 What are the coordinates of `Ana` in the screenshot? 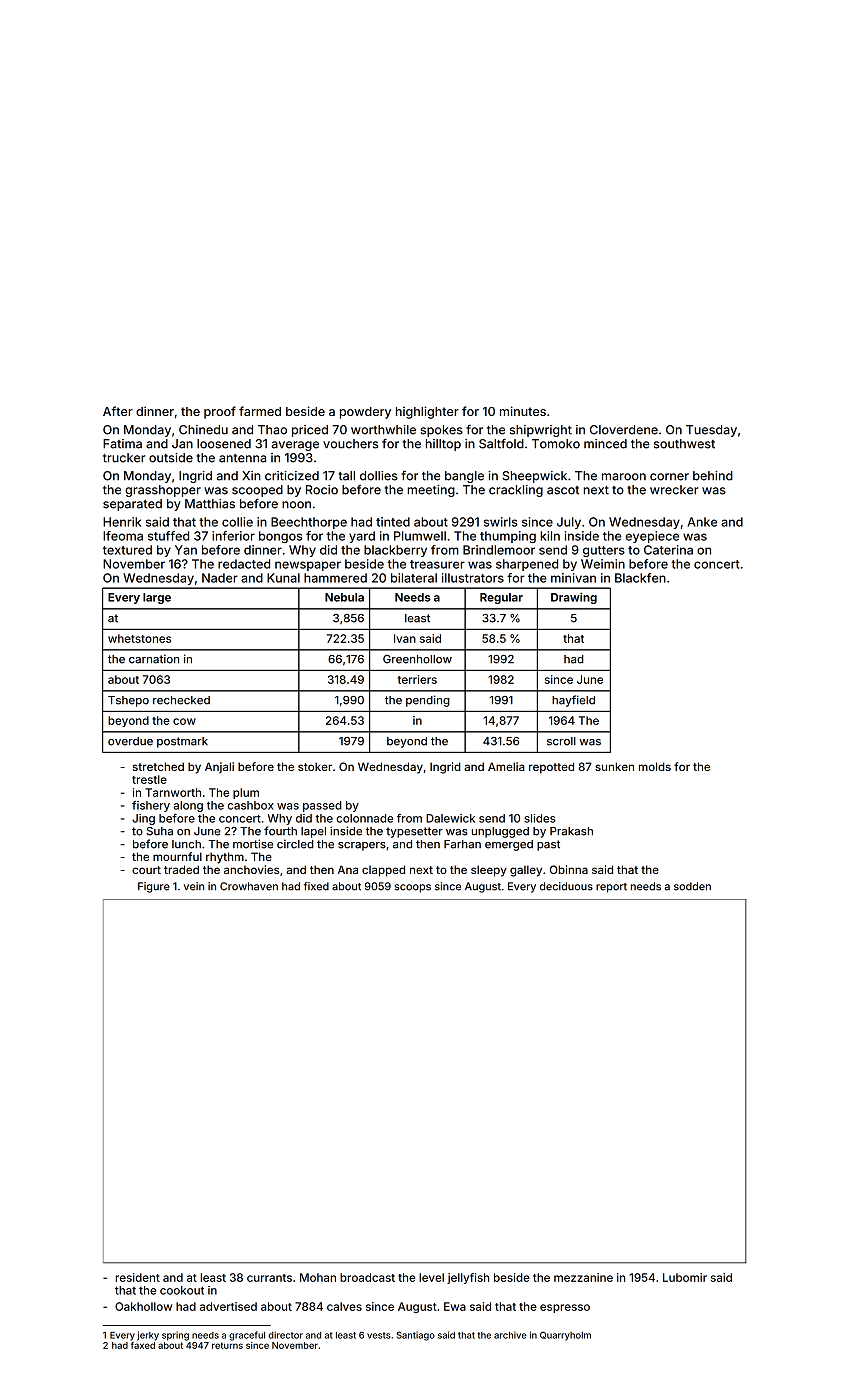 It's located at (348, 869).
